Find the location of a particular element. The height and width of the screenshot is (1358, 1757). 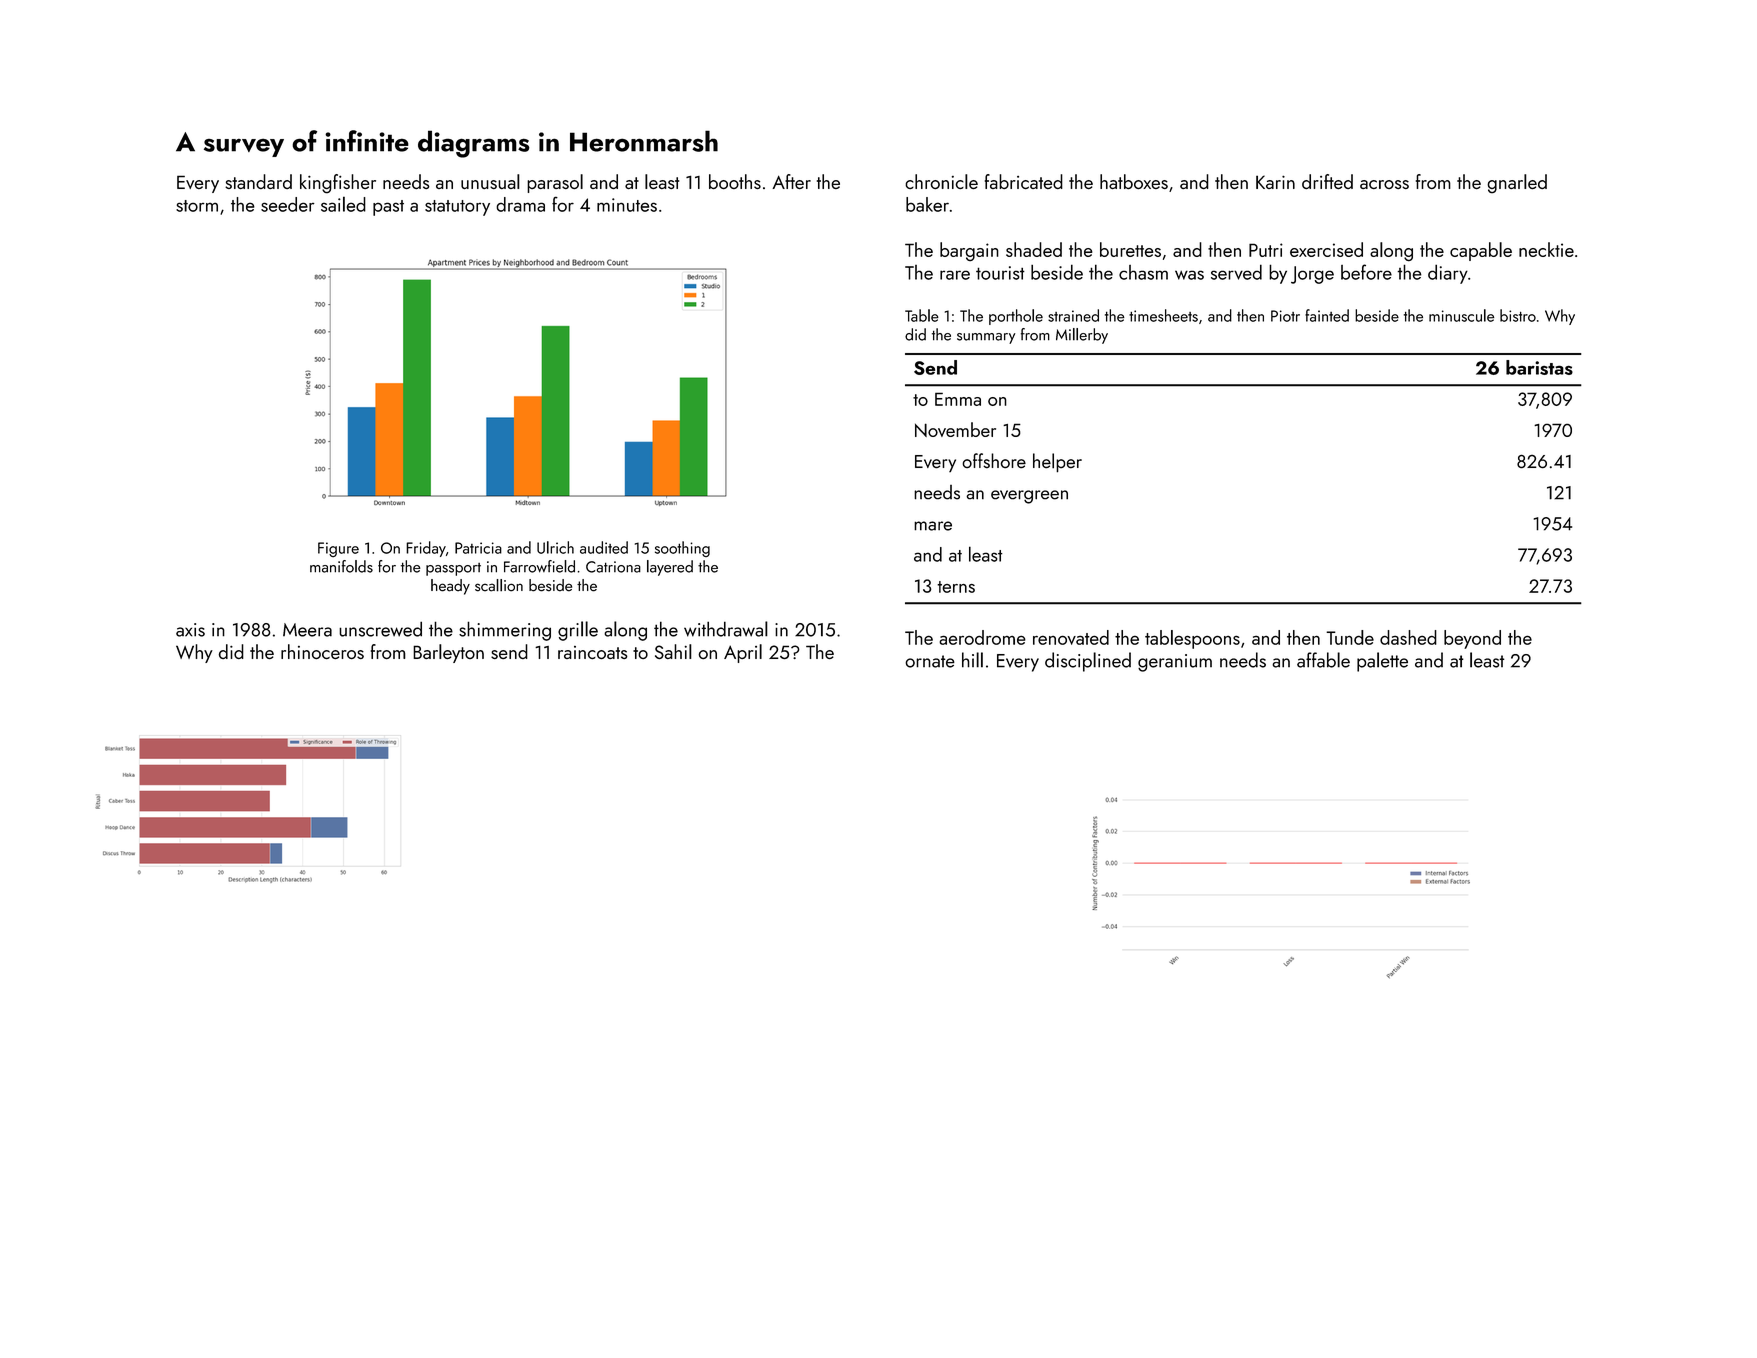

mare is located at coordinates (933, 526).
